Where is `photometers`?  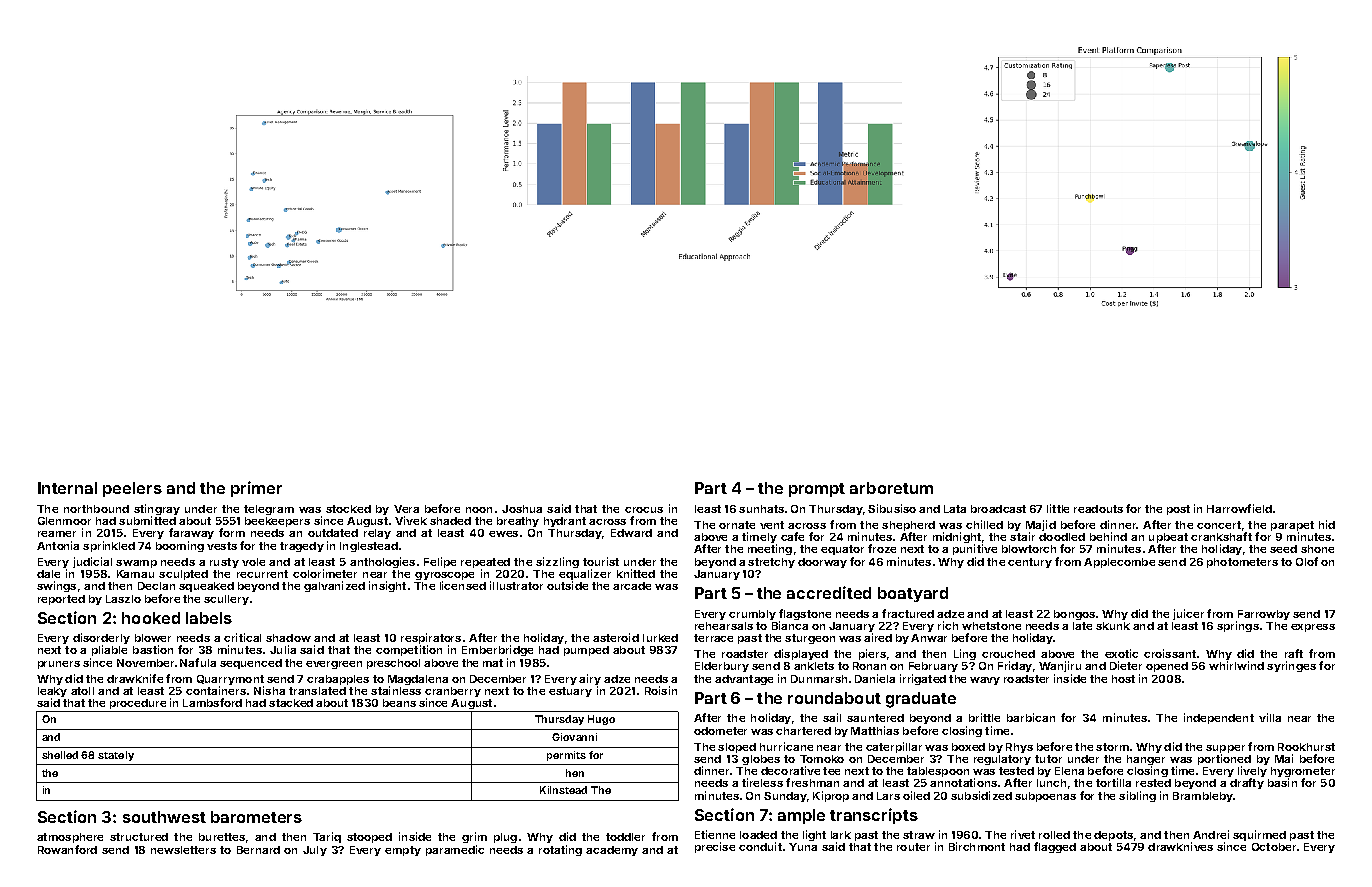
photometers is located at coordinates (1242, 563).
